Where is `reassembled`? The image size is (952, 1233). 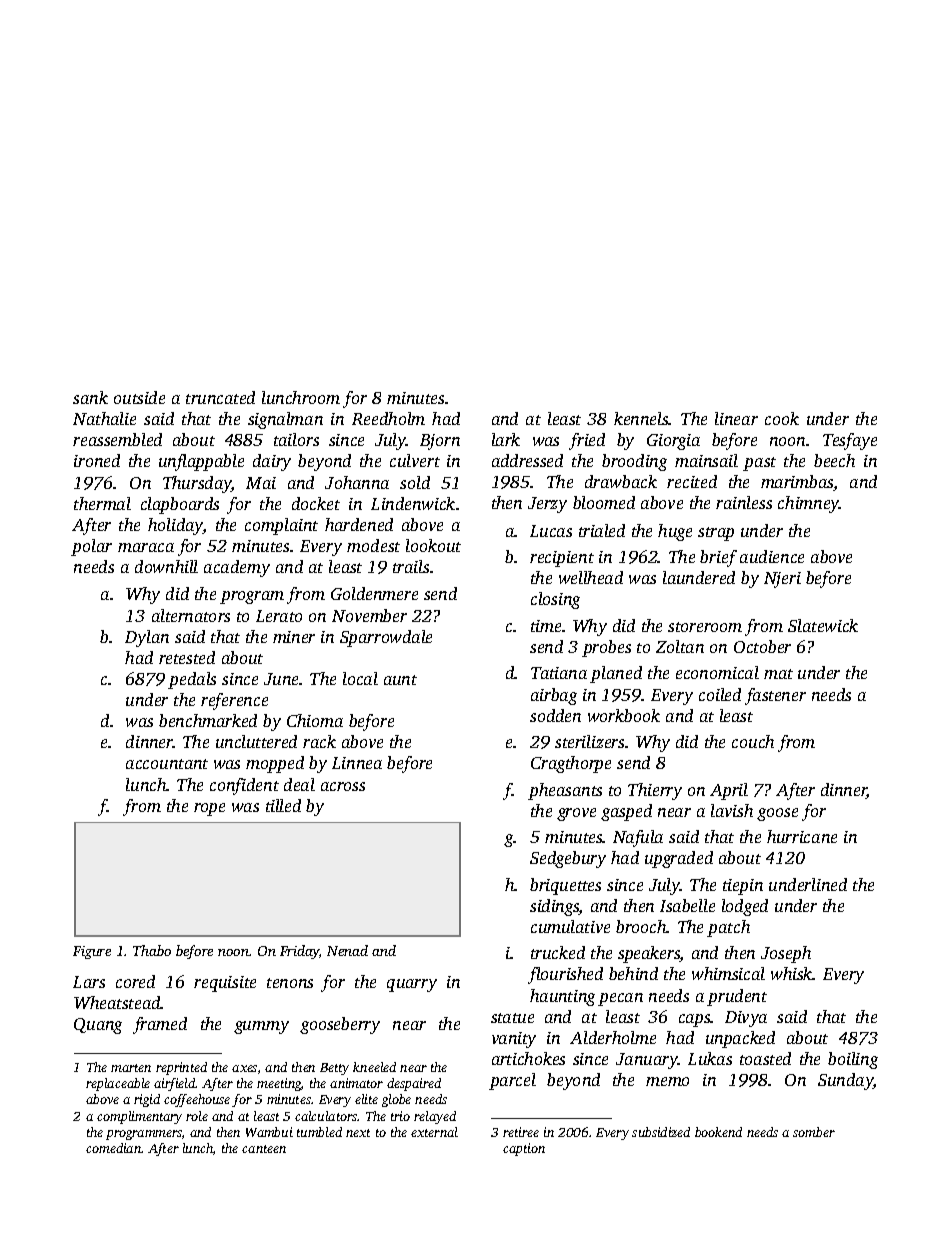 reassembled is located at coordinates (117, 439).
